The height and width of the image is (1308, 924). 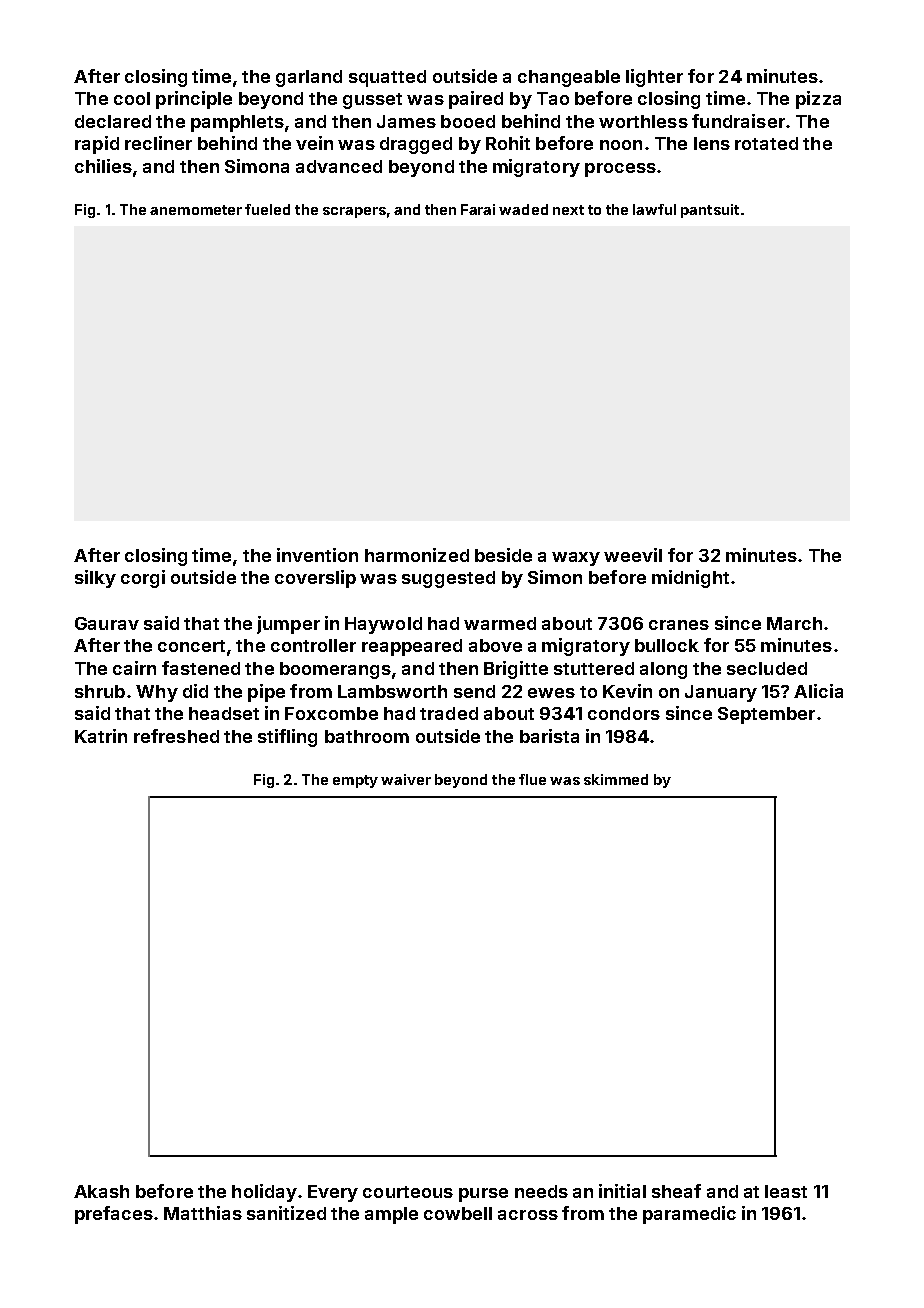 I want to click on harmonized, so click(x=417, y=555).
